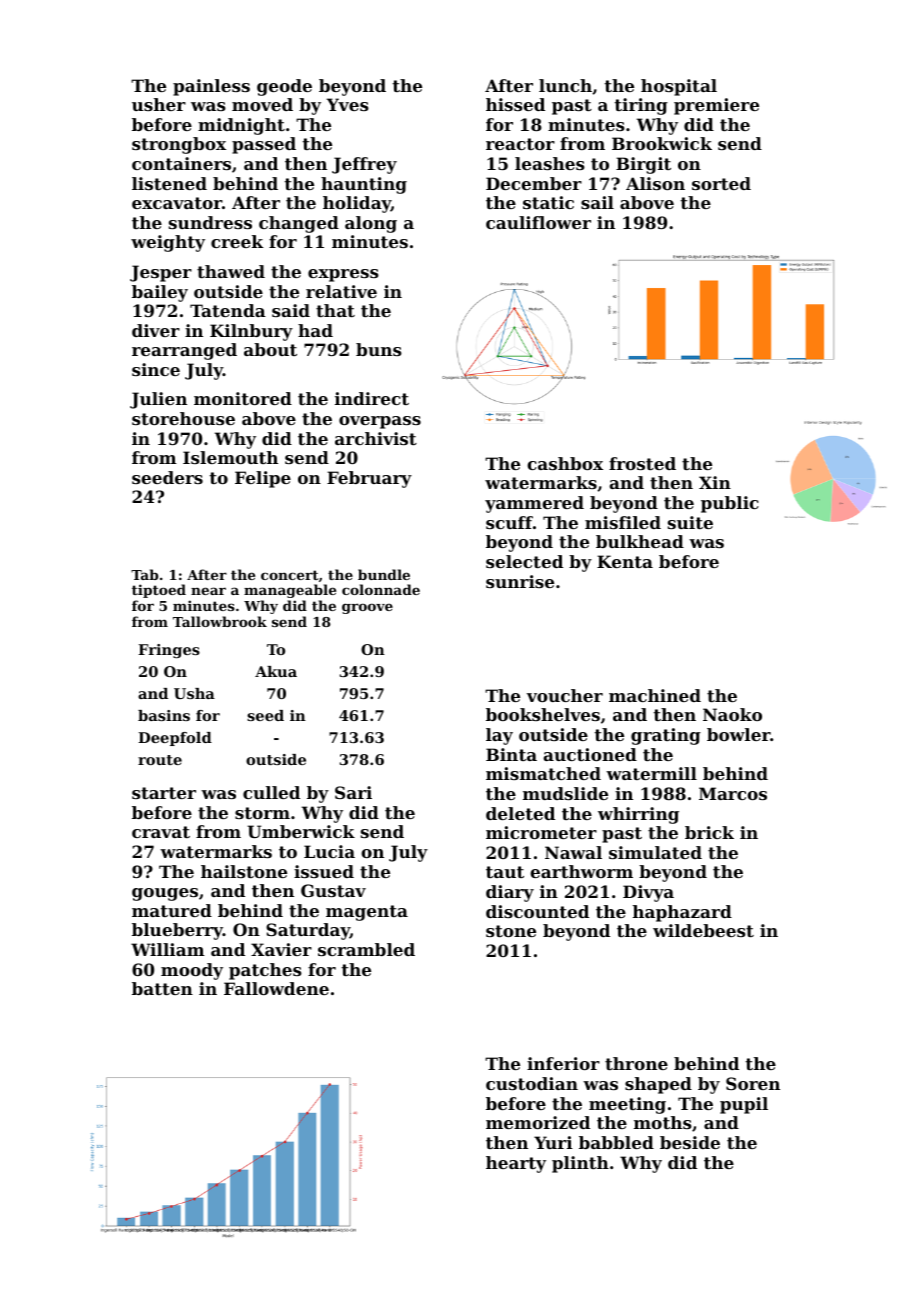 The image size is (915, 1299). Describe the element at coordinates (679, 87) in the screenshot. I see `hospital` at that location.
